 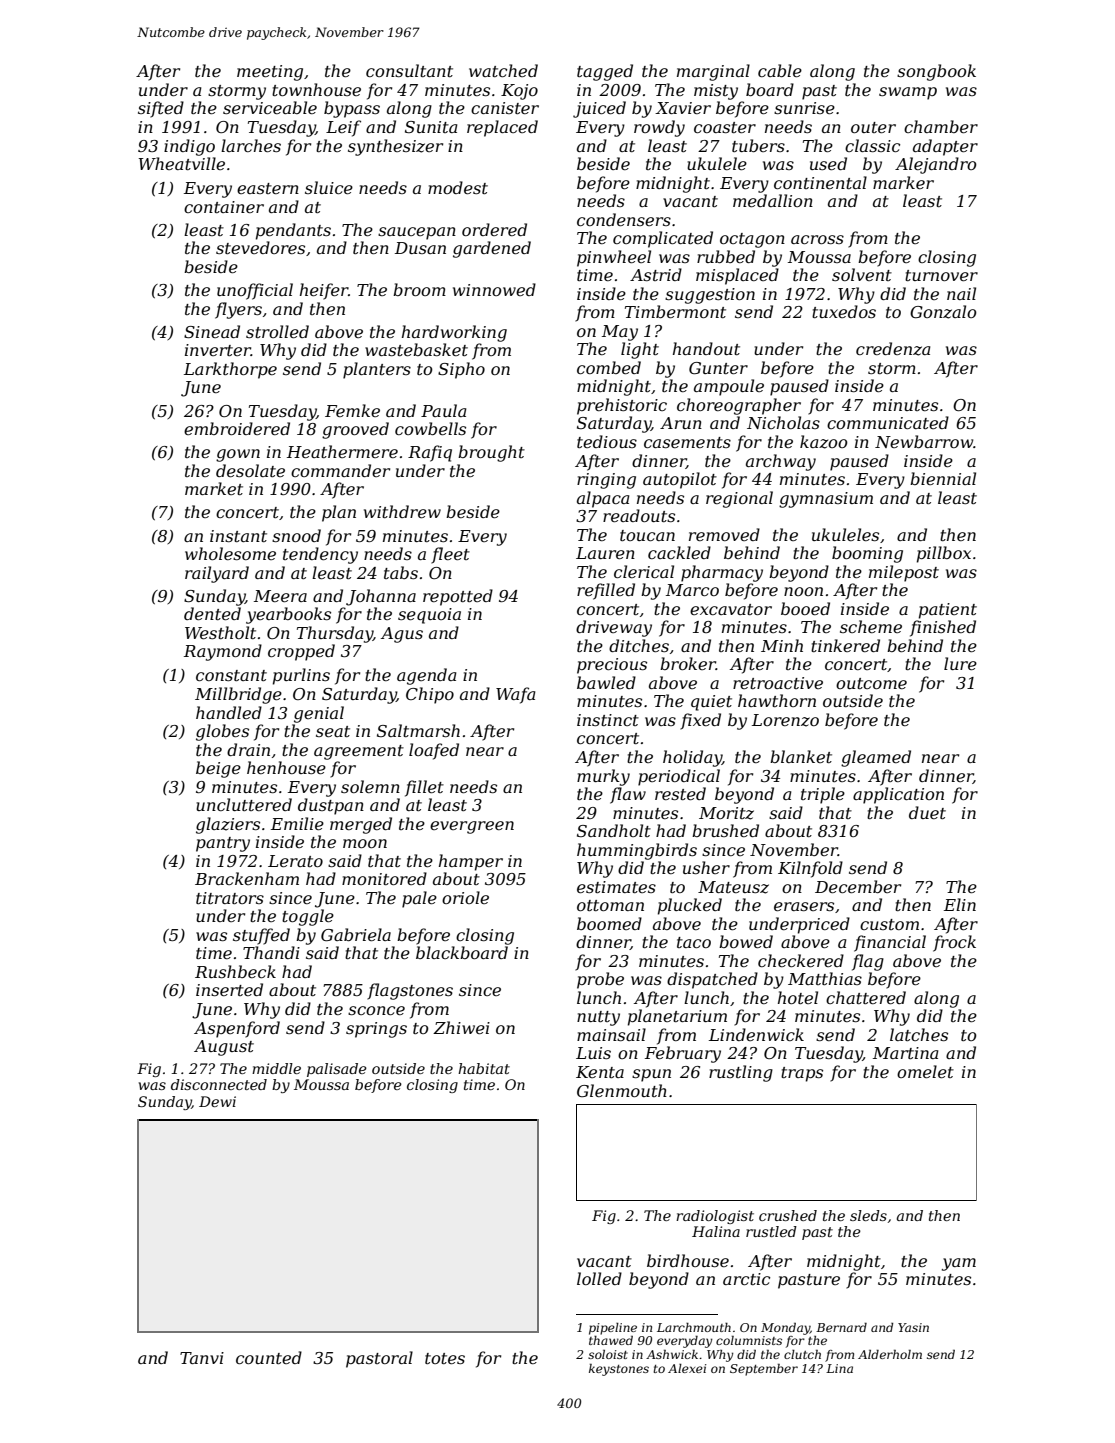 I want to click on Wheatville, so click(x=182, y=163).
